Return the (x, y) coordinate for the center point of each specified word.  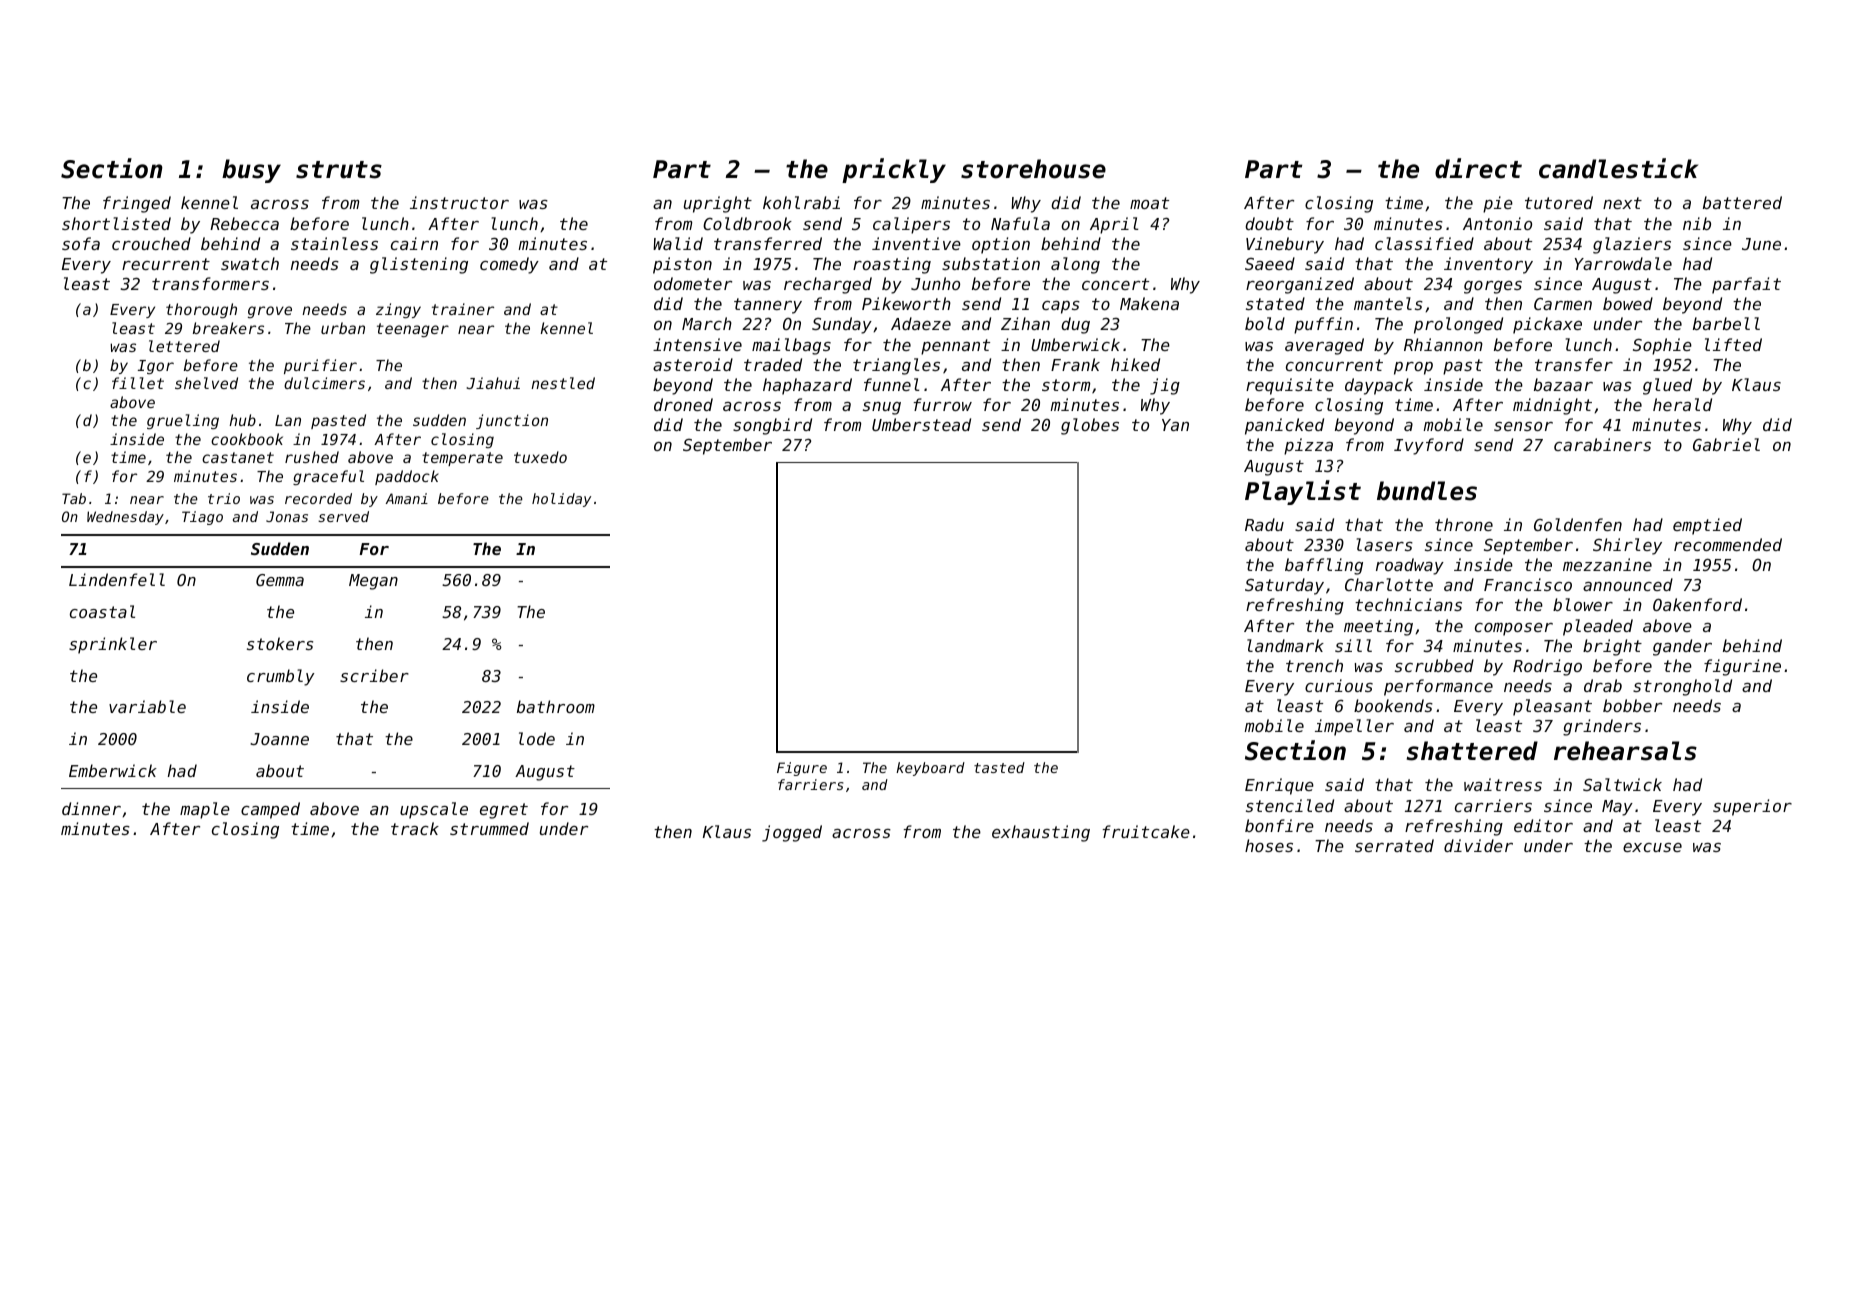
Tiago (202, 518)
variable (147, 706)
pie (1498, 204)
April (1114, 225)
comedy (509, 265)
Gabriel (1726, 444)
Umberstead (921, 424)
